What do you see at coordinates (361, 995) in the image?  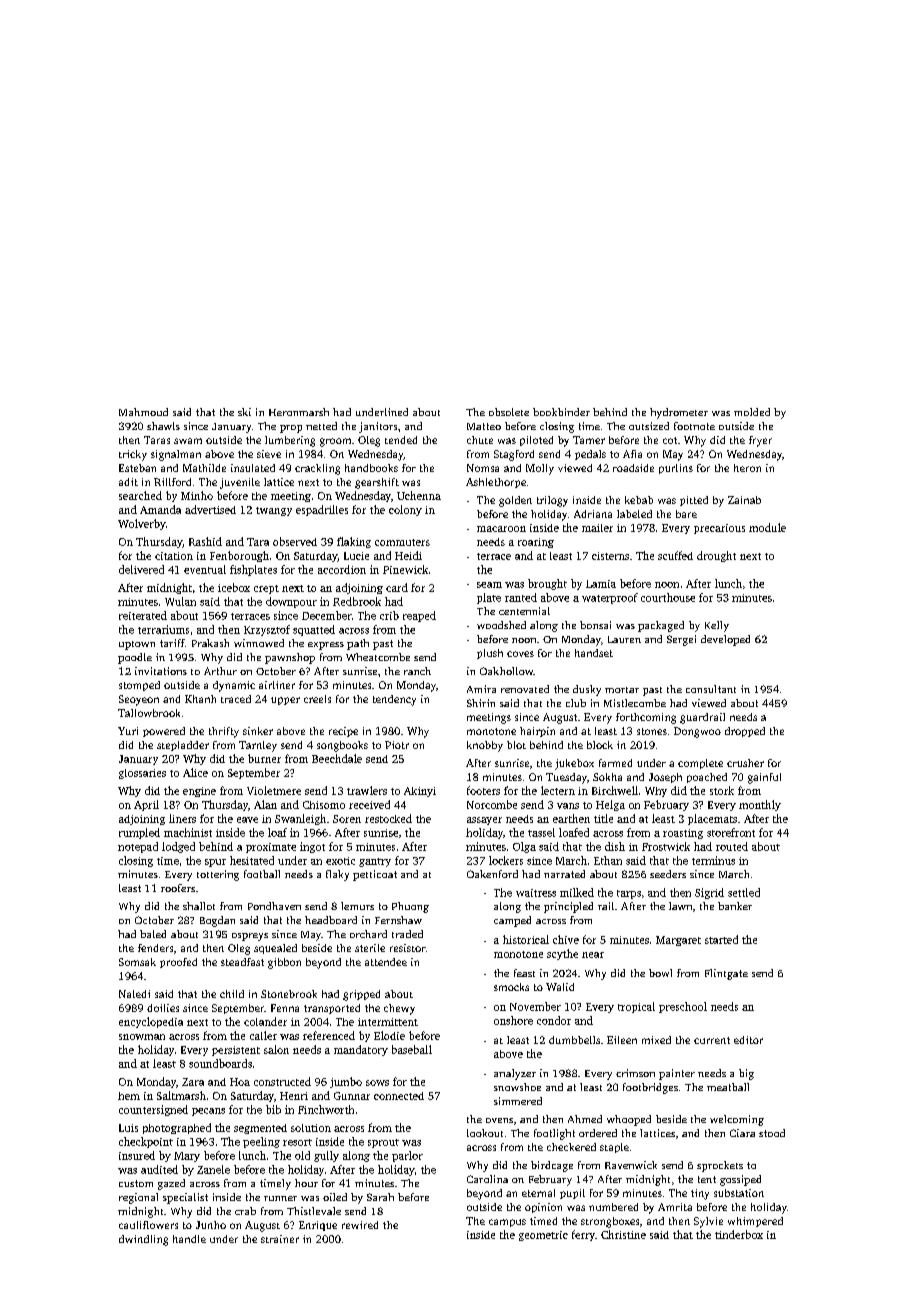 I see `gripped` at bounding box center [361, 995].
